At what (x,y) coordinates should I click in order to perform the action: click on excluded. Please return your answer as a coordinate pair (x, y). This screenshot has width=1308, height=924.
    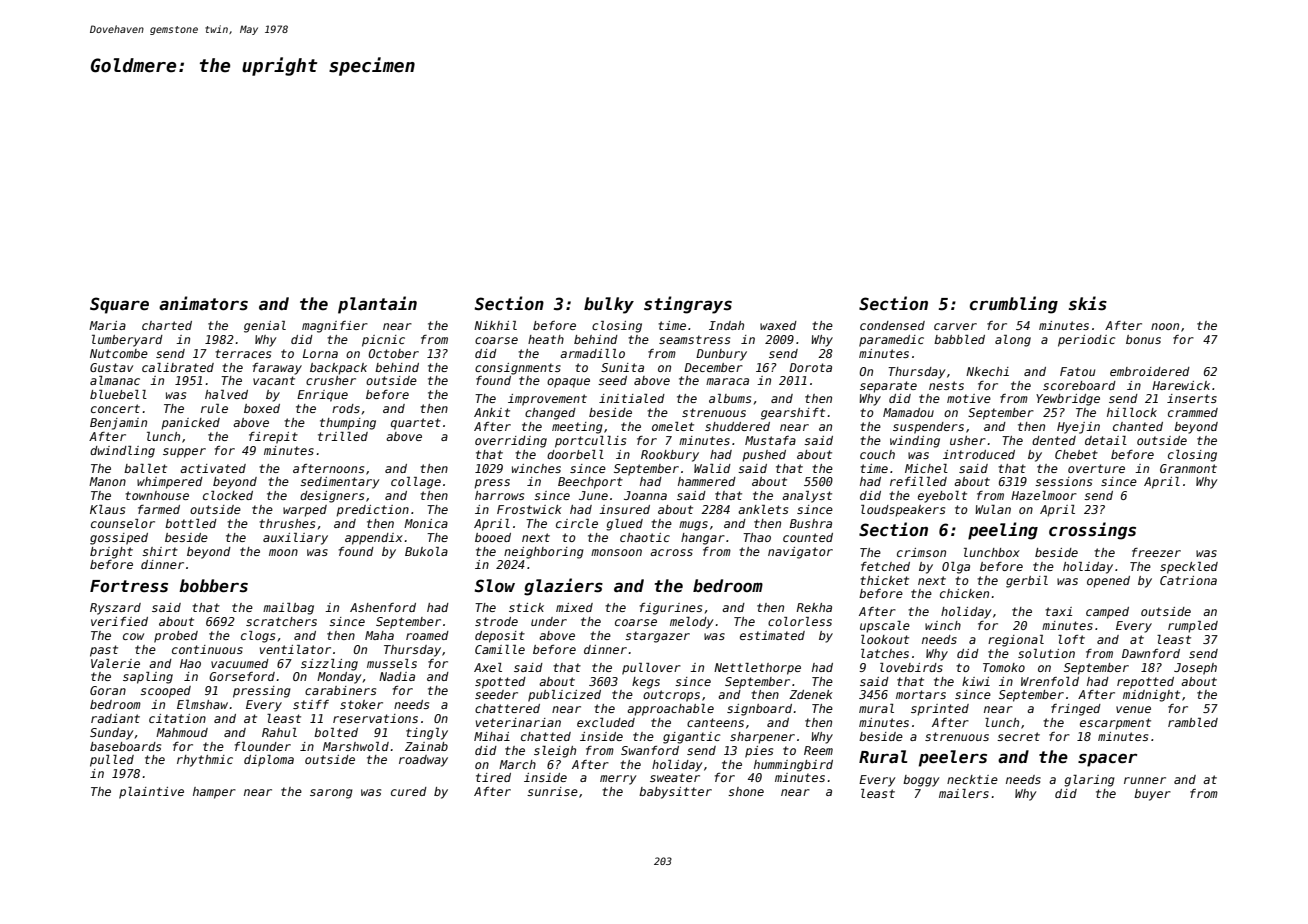
    Looking at the image, I should click on (606, 722).
